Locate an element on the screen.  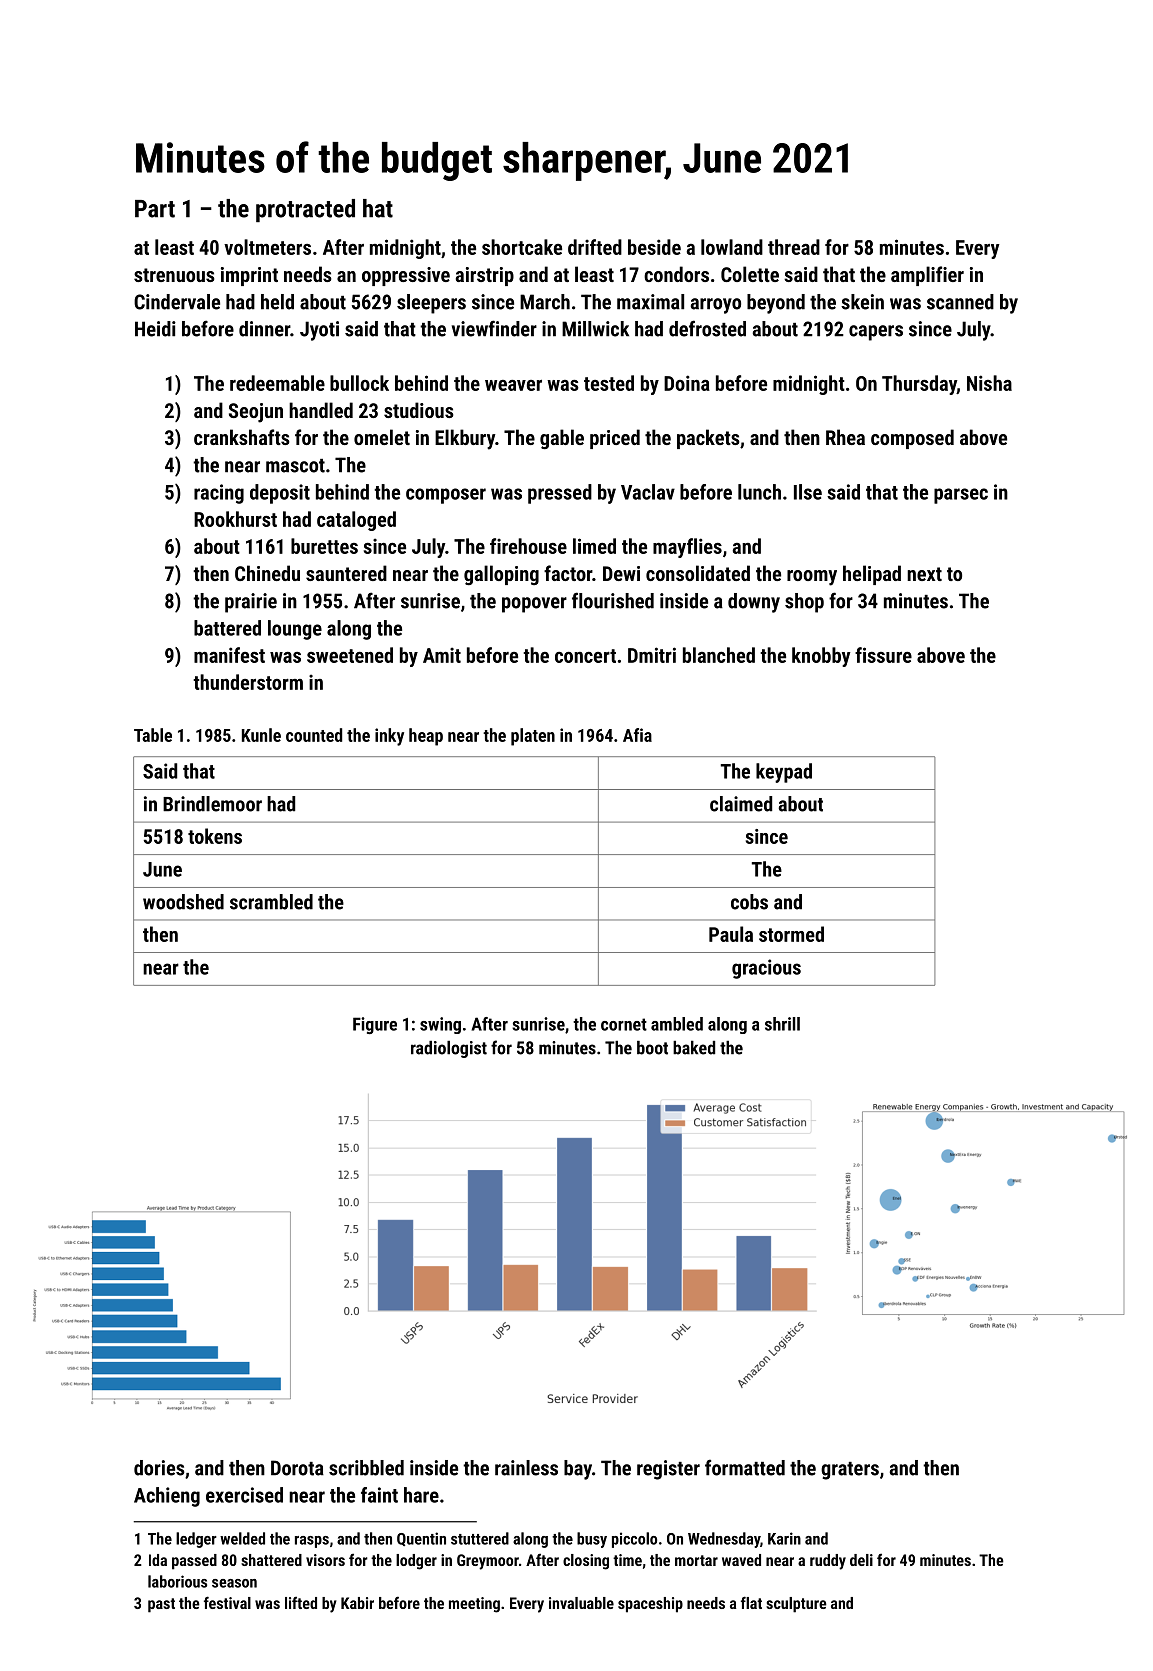
radiologist is located at coordinates (449, 1049).
